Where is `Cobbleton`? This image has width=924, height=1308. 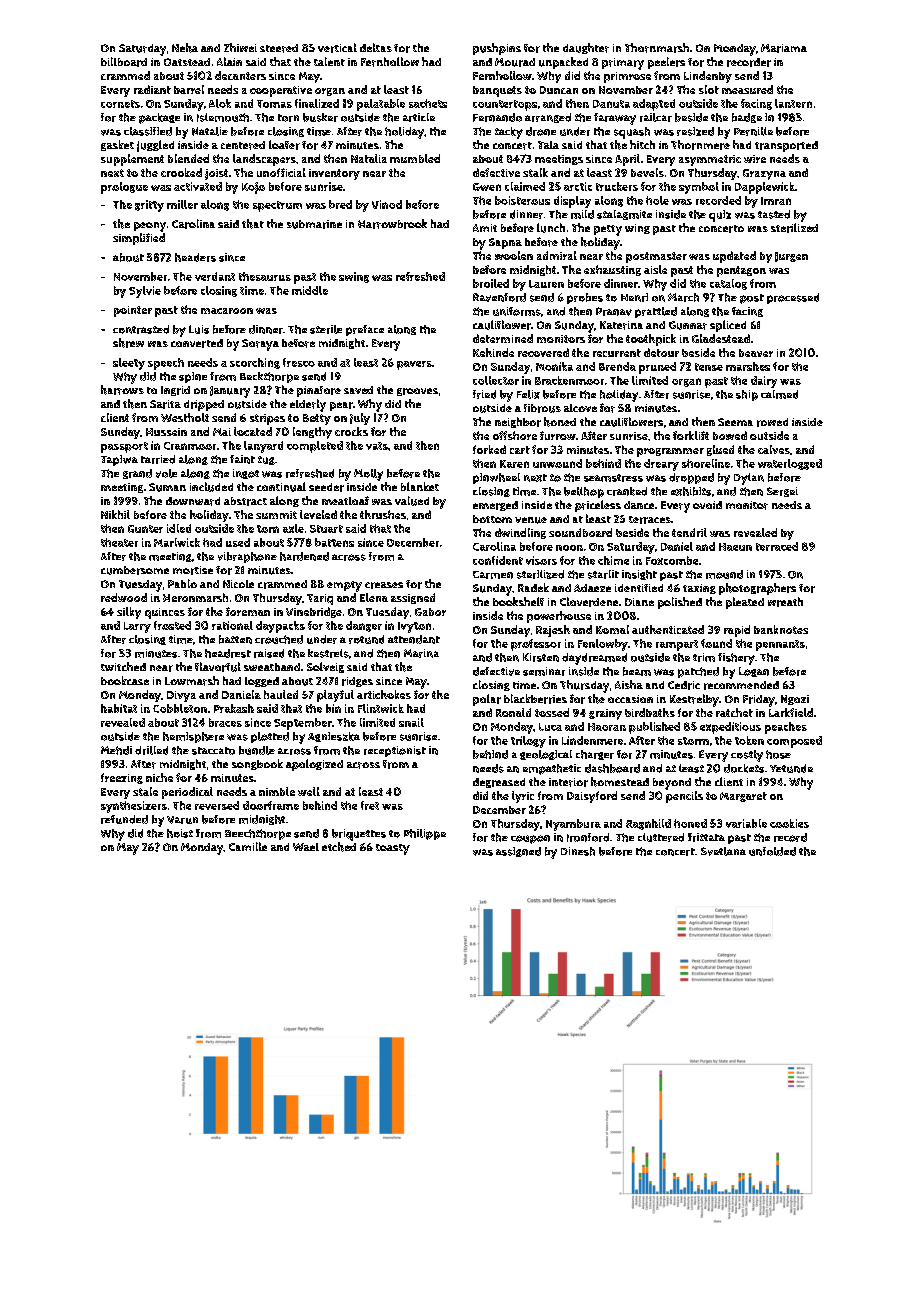 Cobbleton is located at coordinates (180, 708).
